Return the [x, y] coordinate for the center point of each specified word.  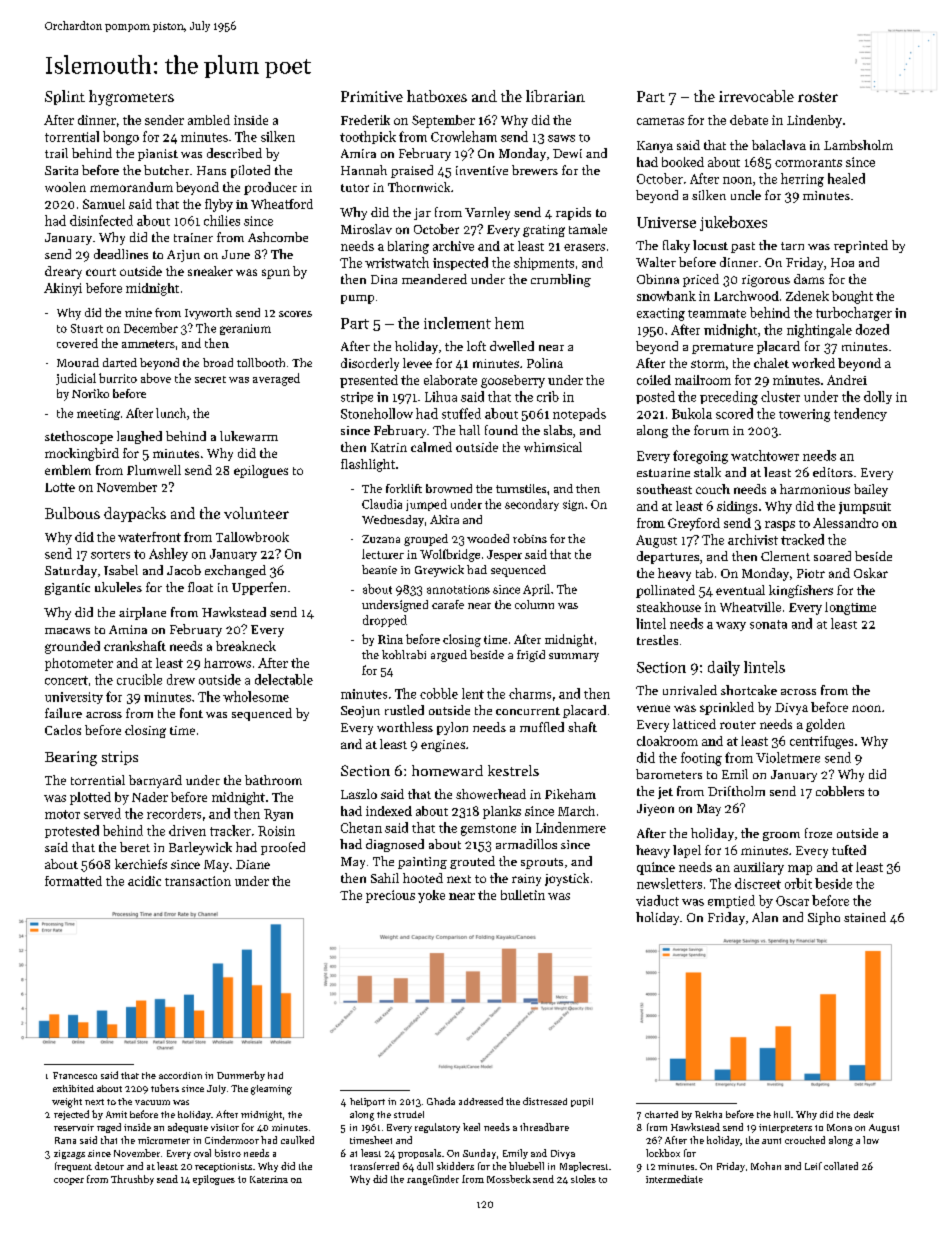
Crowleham [464, 136]
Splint [65, 97]
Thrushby [132, 1180]
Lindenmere [571, 827]
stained [865, 917]
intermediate [674, 1179]
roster [818, 97]
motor [62, 814]
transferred [374, 1166]
